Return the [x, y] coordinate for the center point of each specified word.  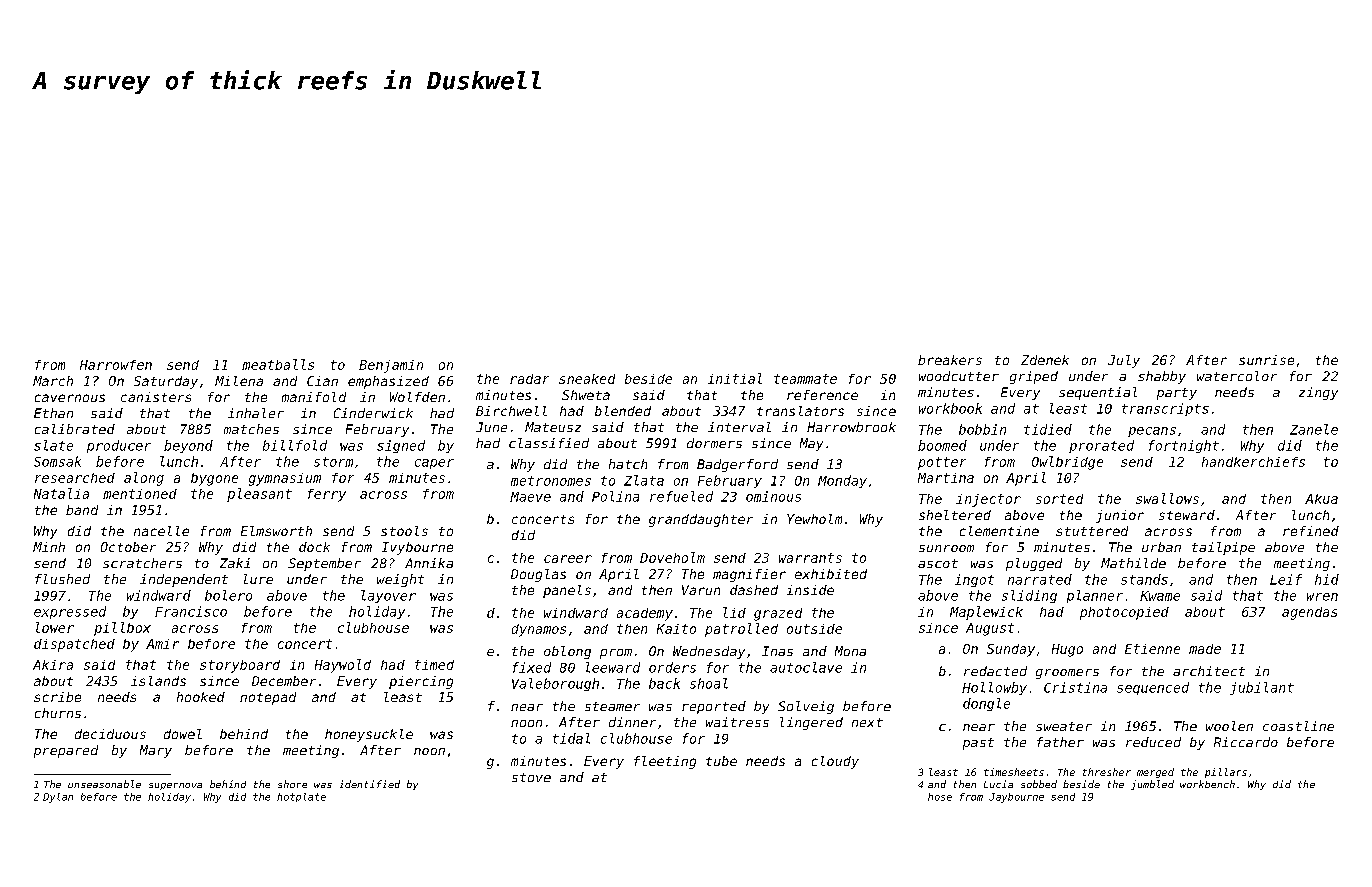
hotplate [301, 797]
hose [940, 797]
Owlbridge [1067, 463]
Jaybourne [1016, 798]
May [811, 444]
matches [251, 429]
